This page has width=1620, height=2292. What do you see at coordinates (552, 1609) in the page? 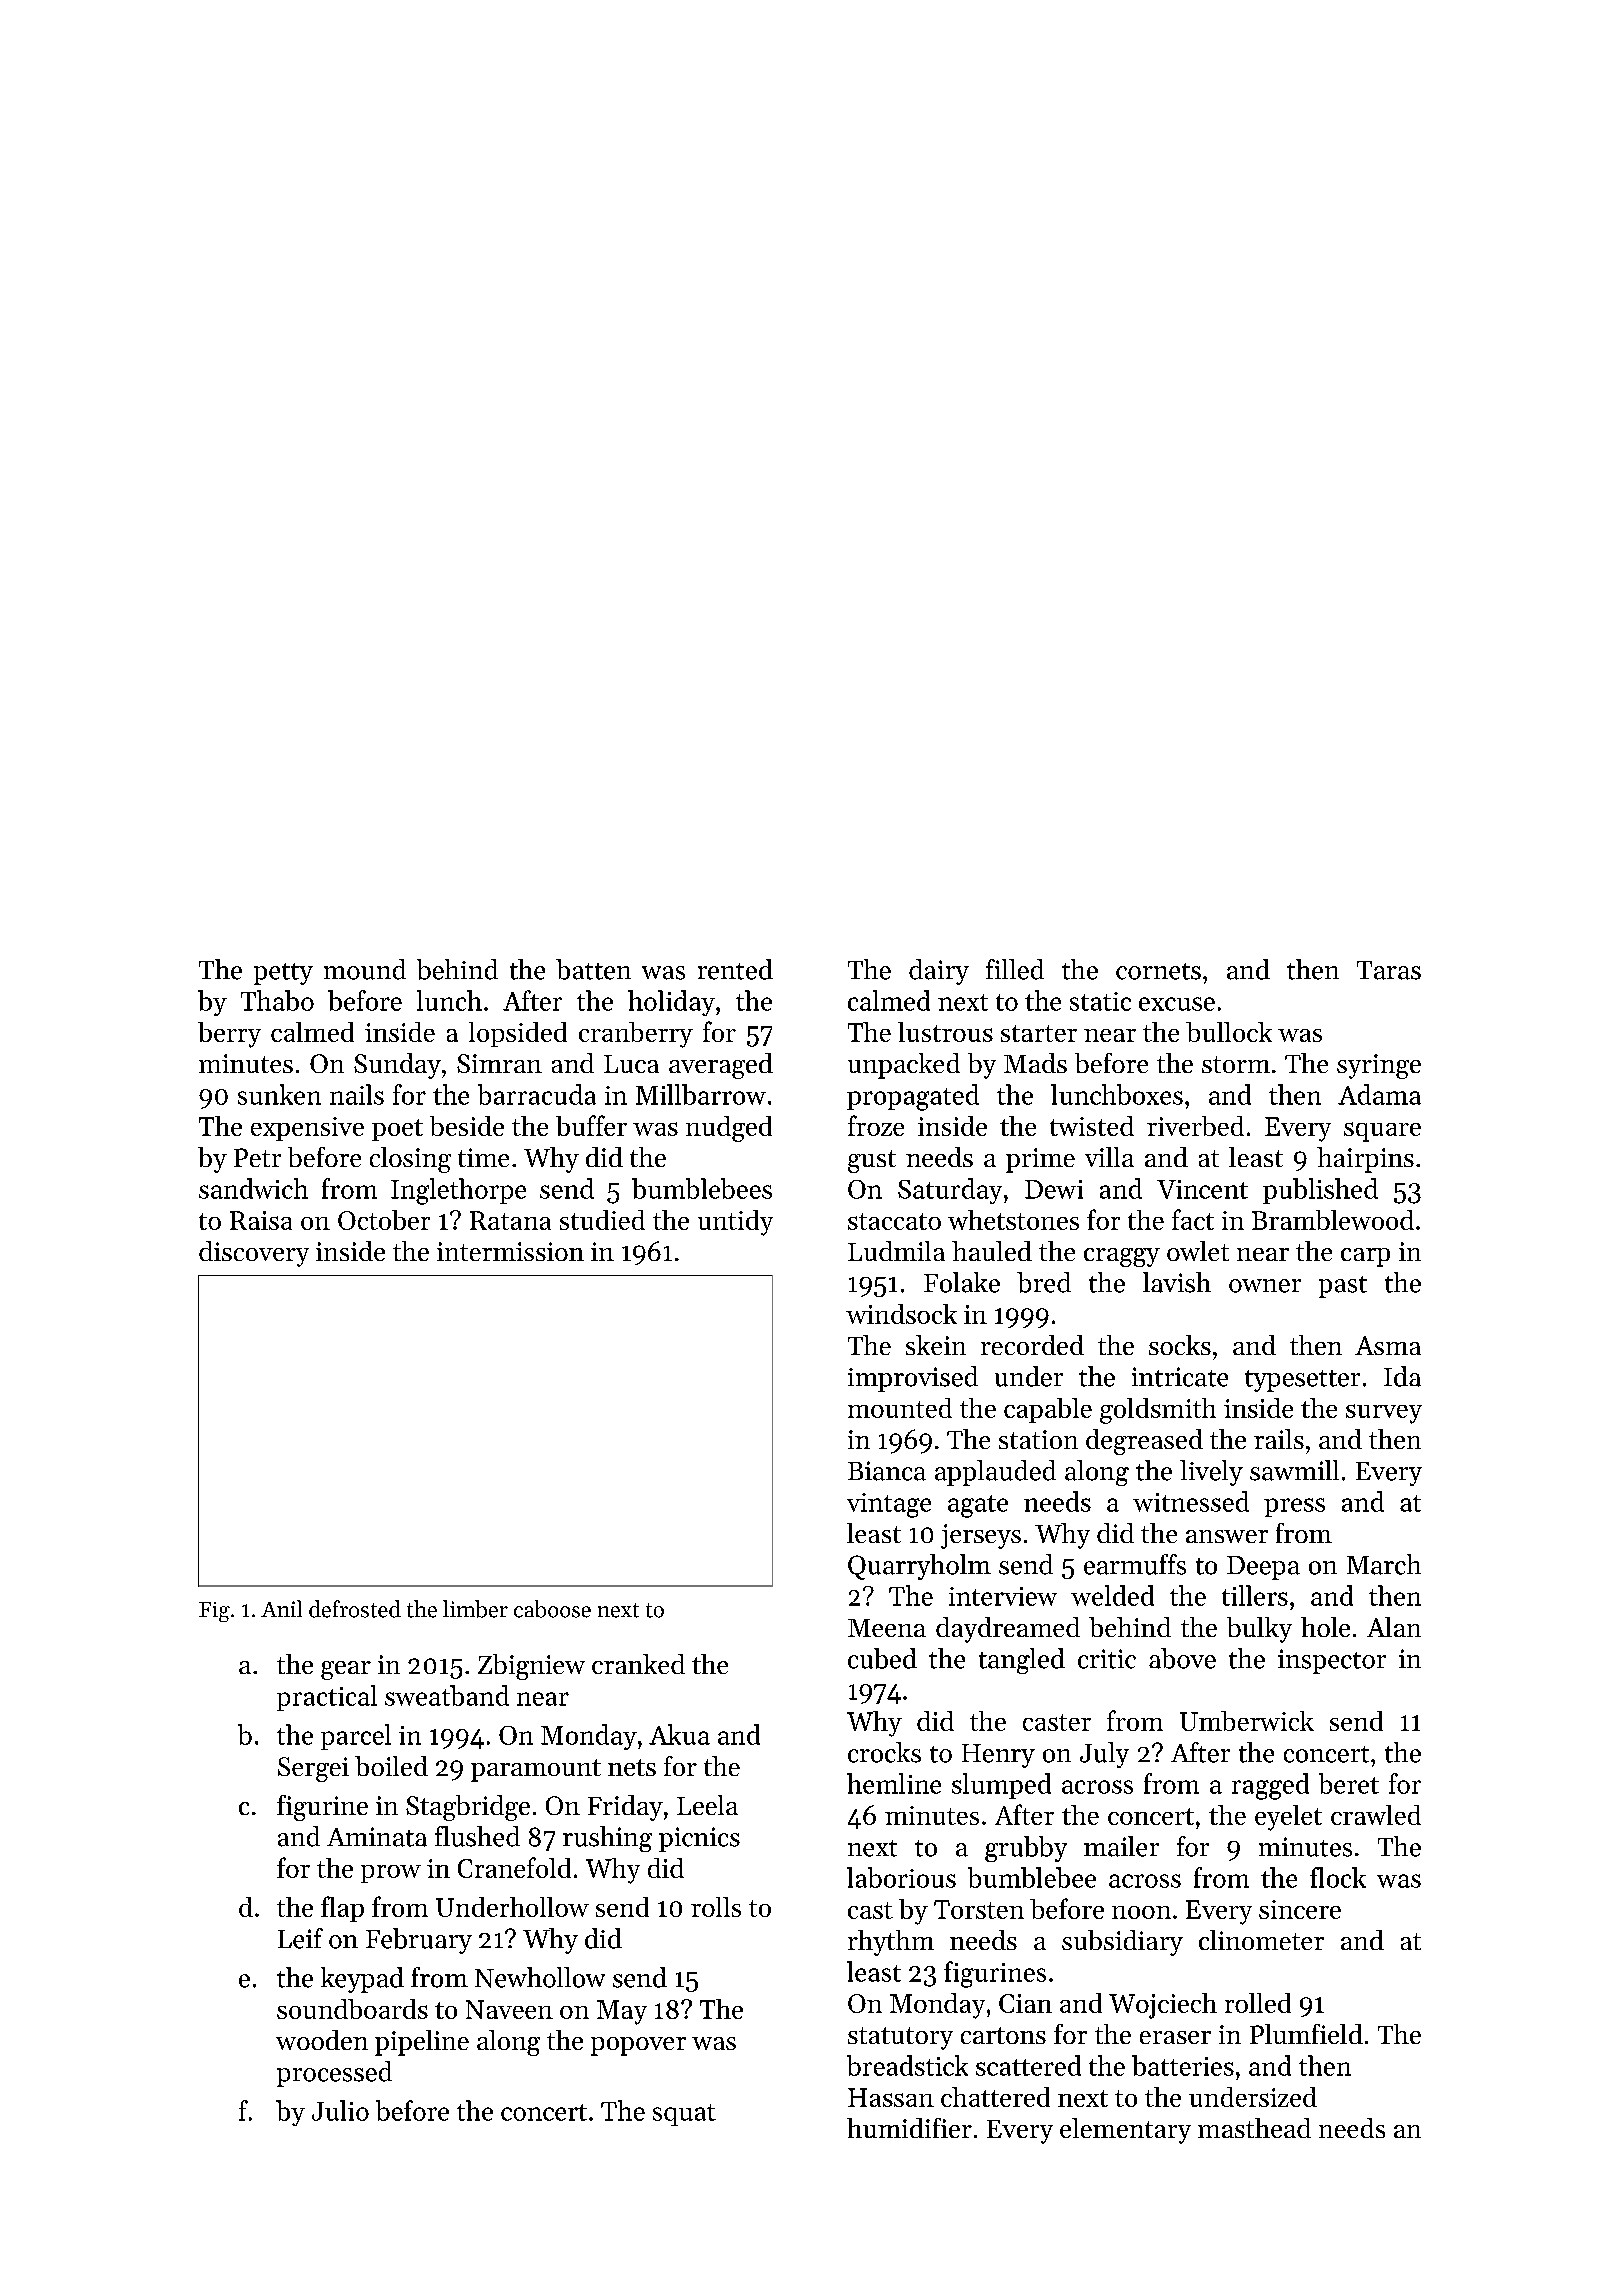
I see `caboose` at bounding box center [552, 1609].
